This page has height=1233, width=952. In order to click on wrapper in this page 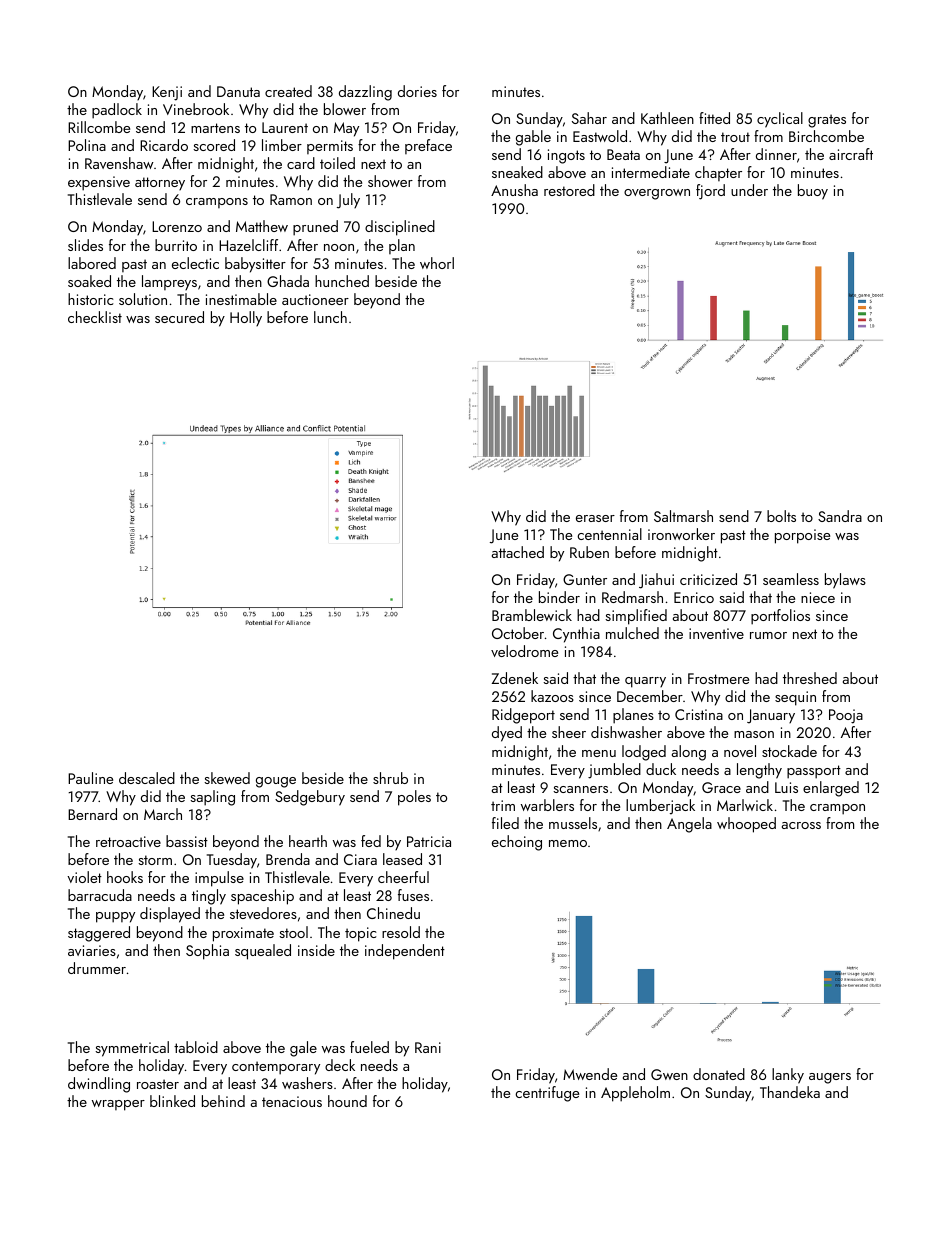, I will do `click(118, 1105)`.
